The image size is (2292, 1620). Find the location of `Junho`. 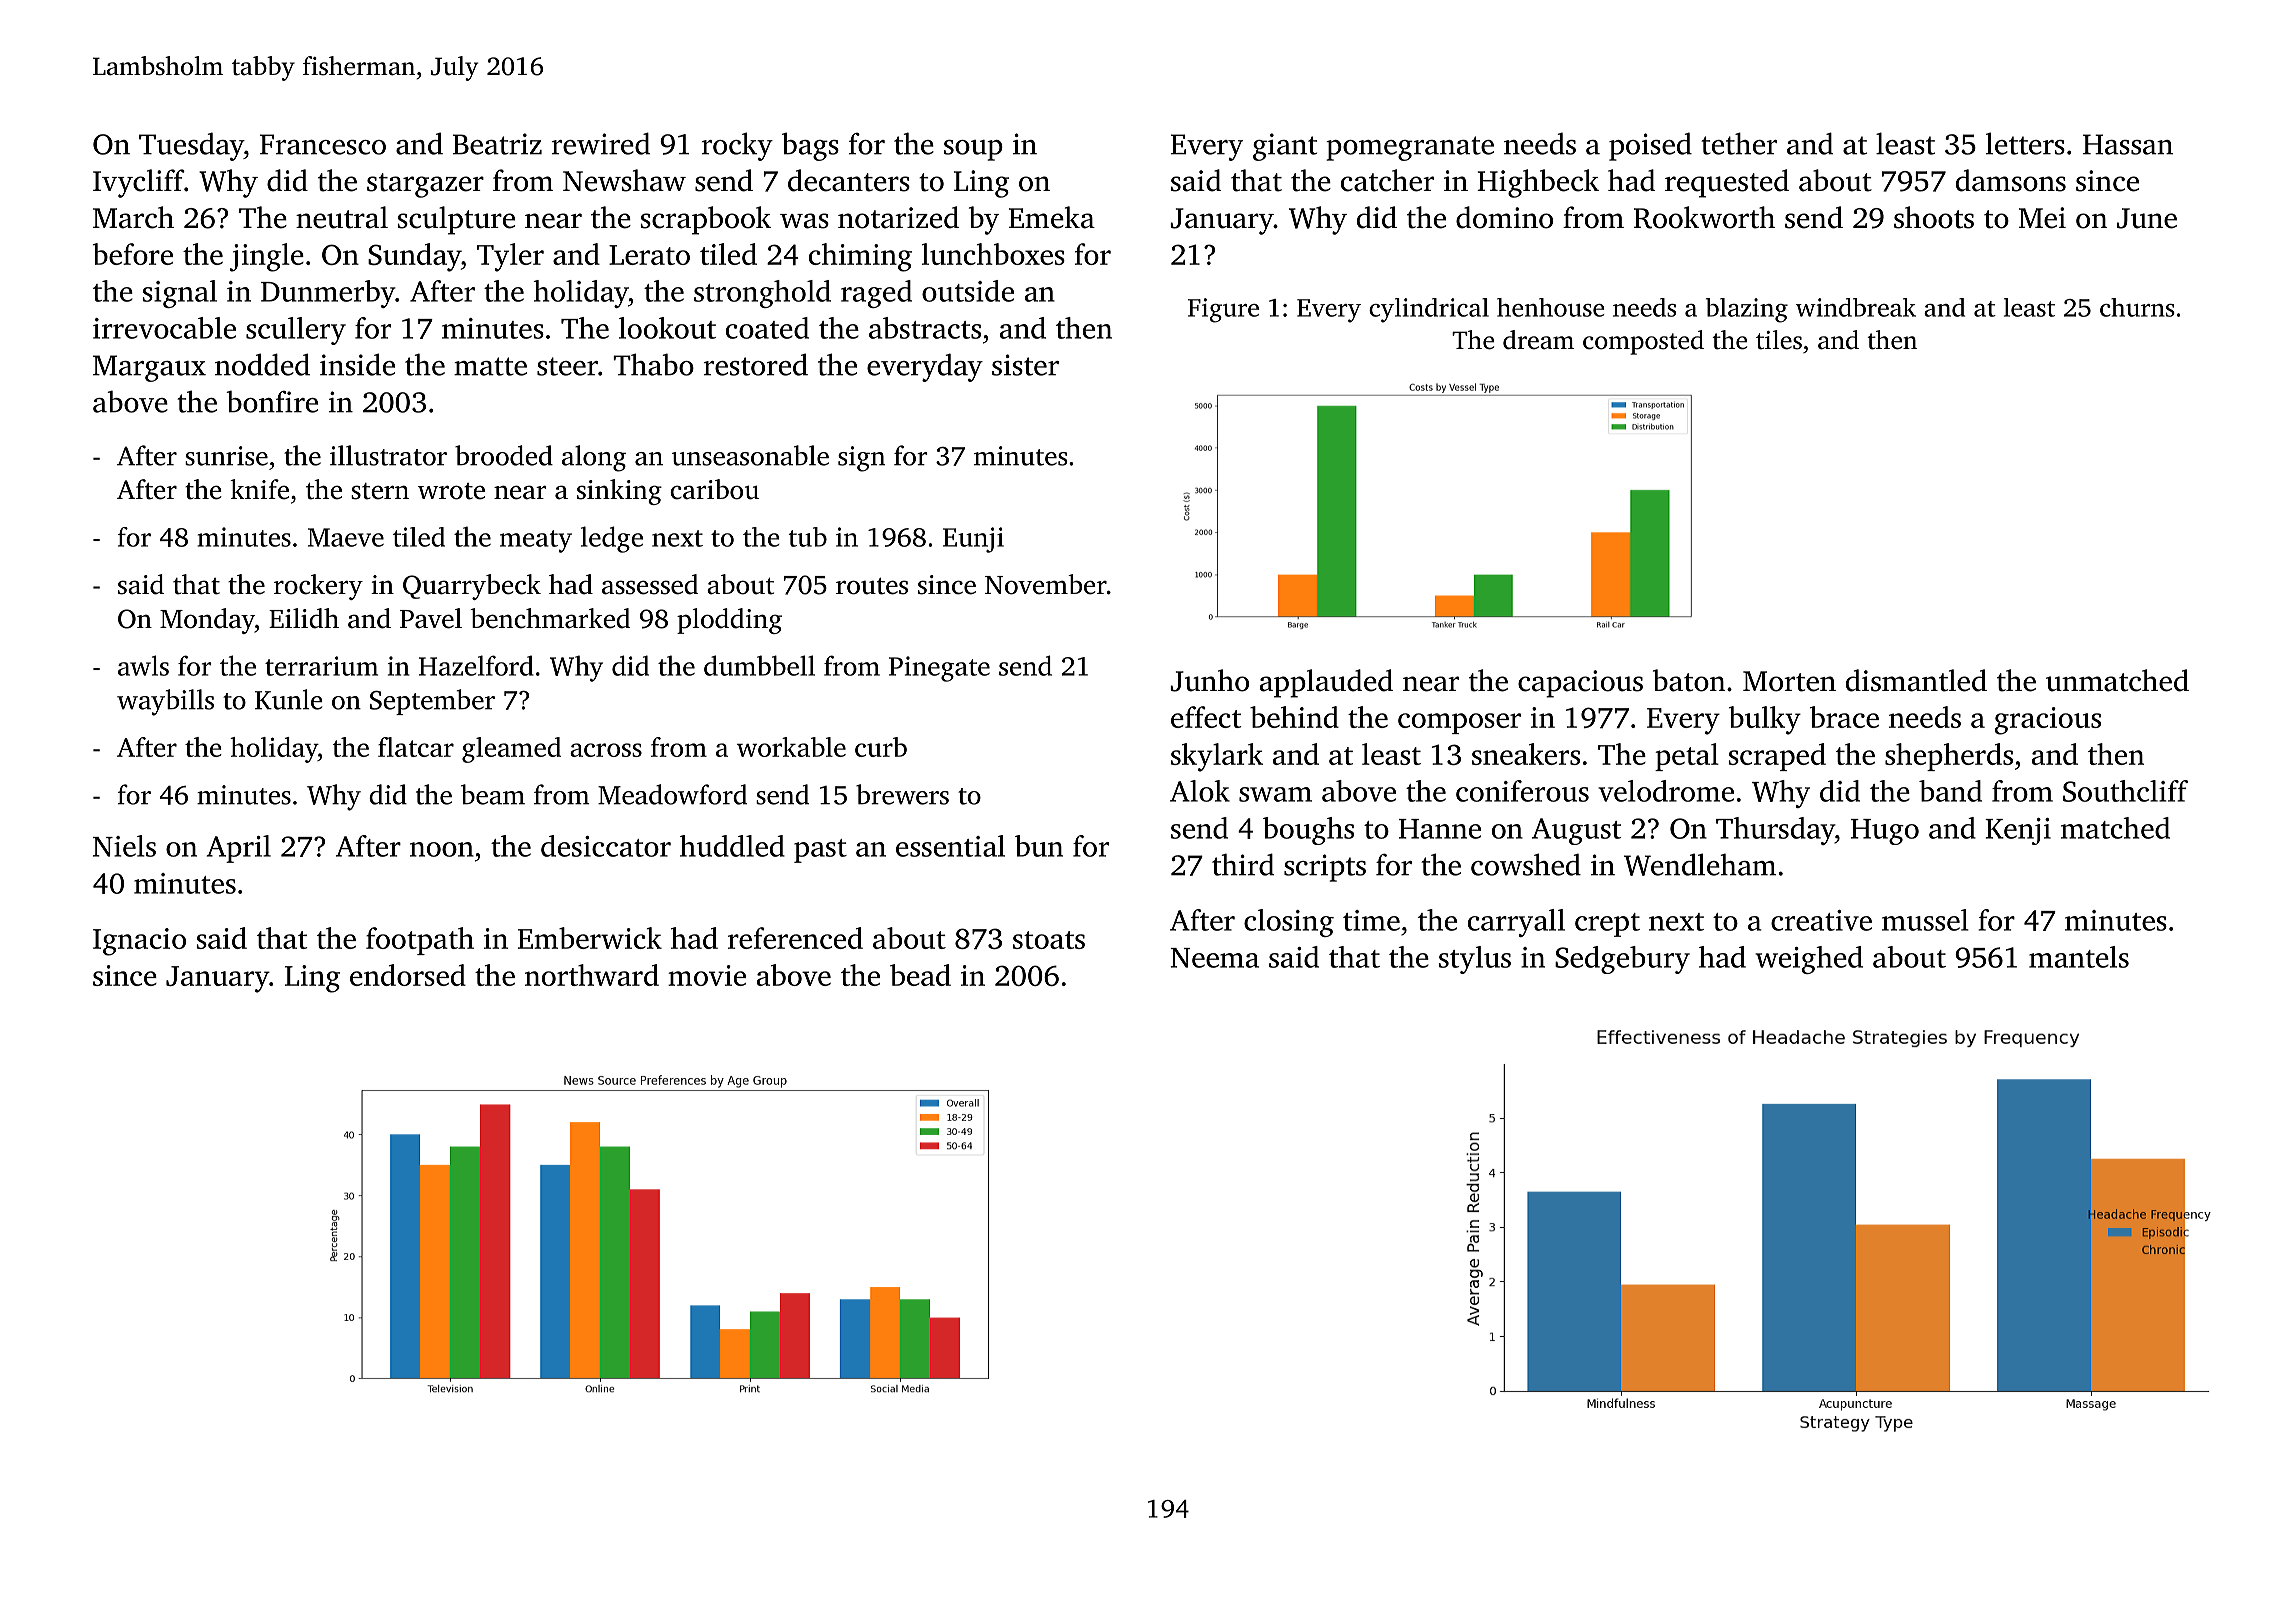

Junho is located at coordinates (1209, 680).
